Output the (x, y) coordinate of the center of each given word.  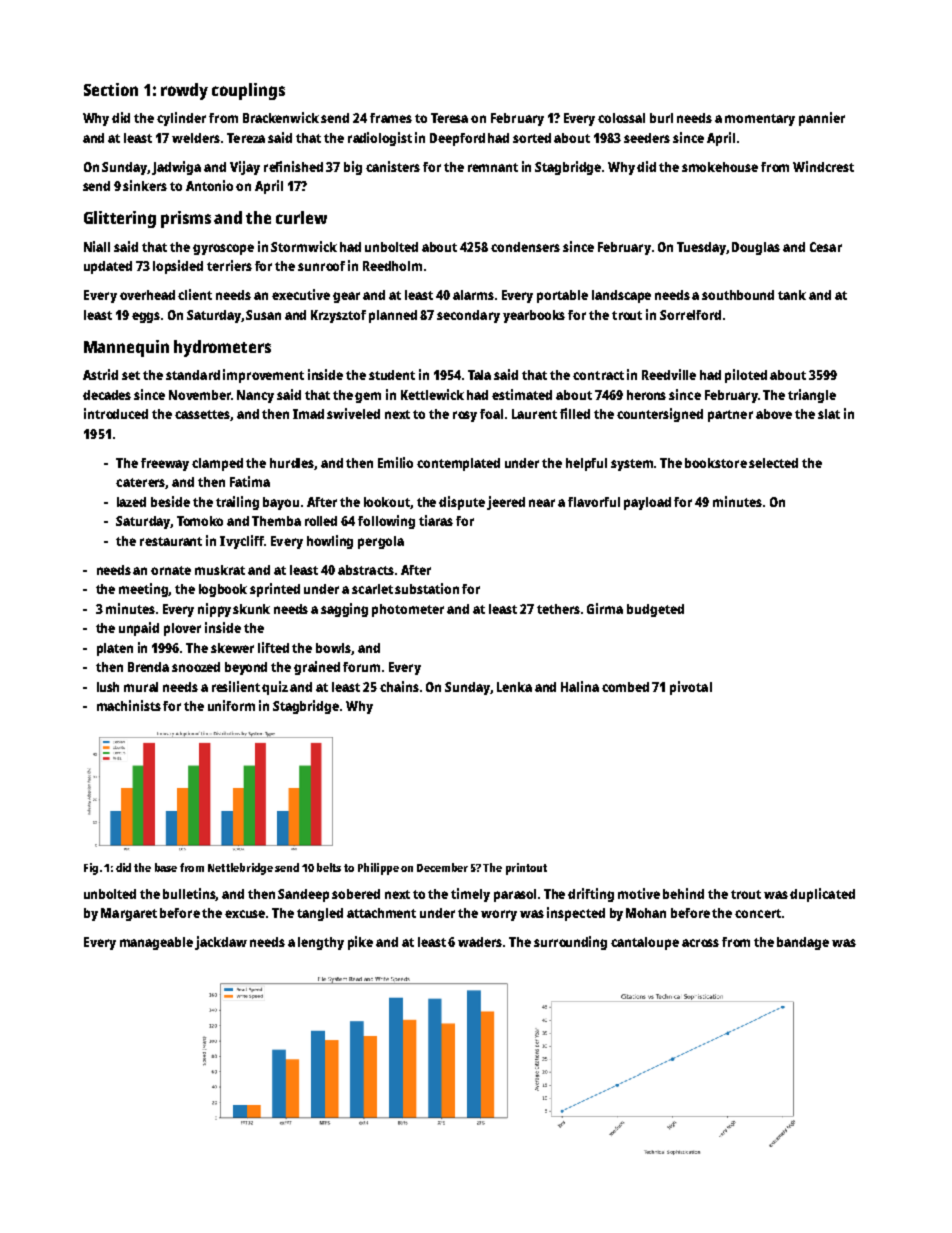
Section (111, 89)
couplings (248, 91)
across (700, 943)
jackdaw (221, 943)
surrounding (570, 943)
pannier (822, 119)
